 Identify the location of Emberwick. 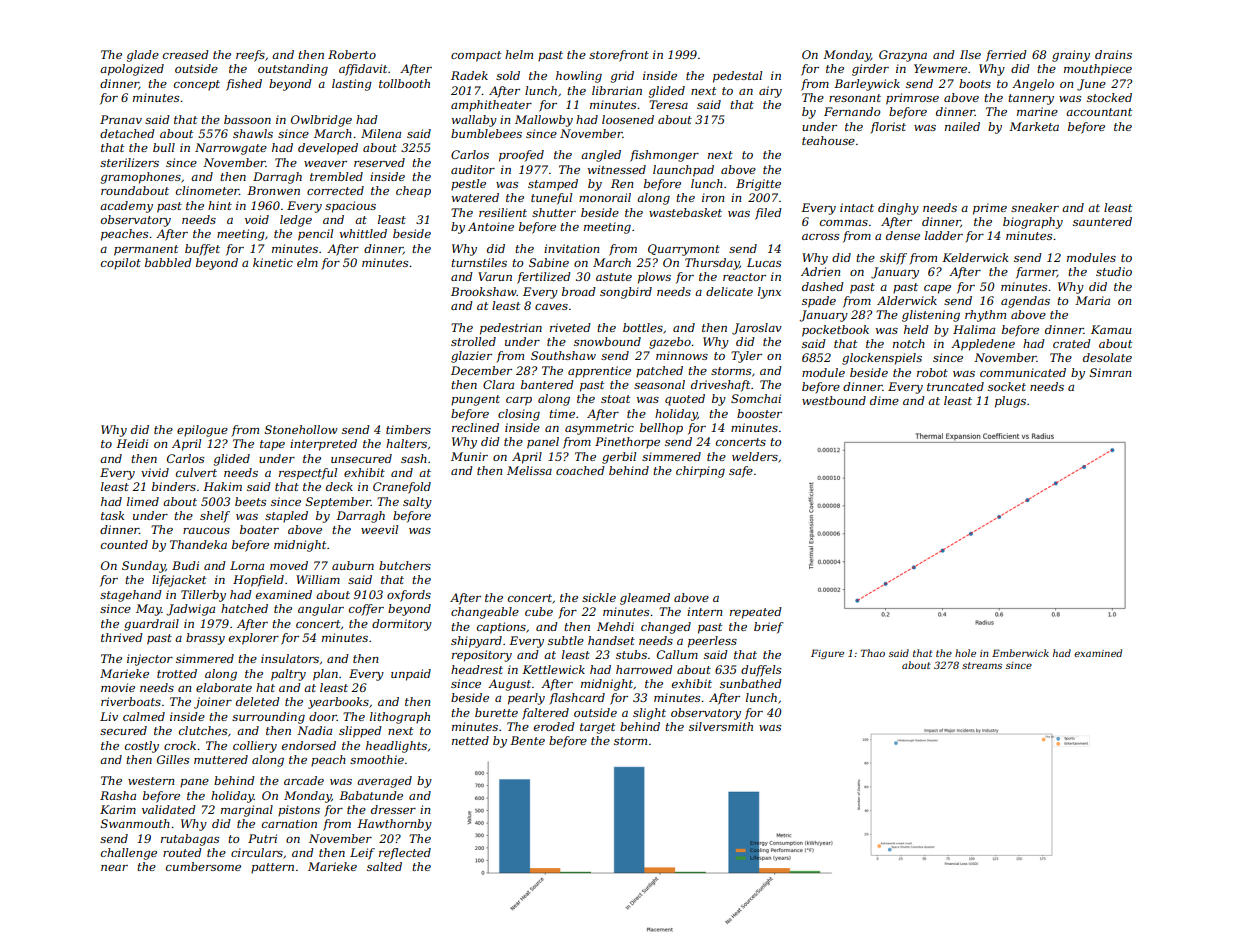
(1020, 653).
